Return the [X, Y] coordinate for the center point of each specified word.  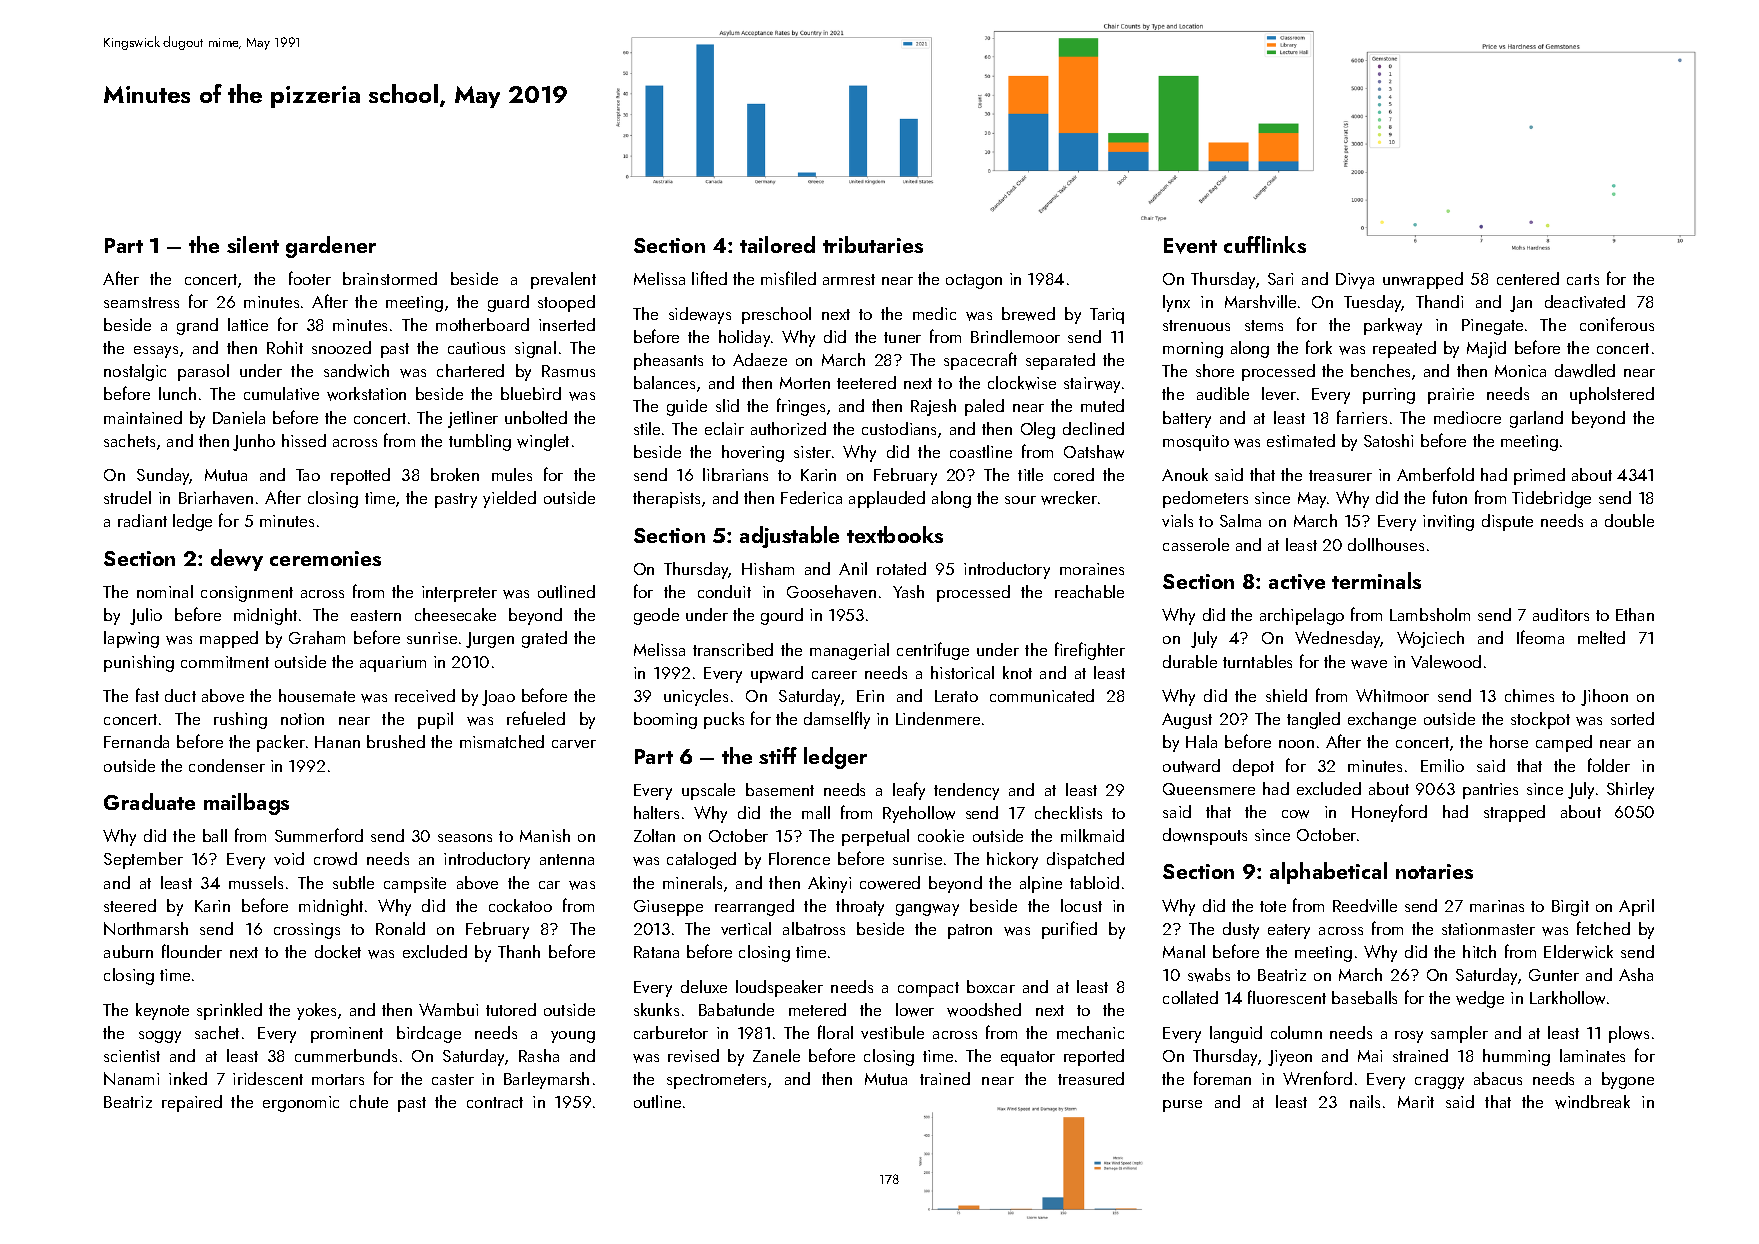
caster [453, 1079]
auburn [128, 951]
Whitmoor [1392, 695]
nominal [165, 591]
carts [1583, 279]
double [1629, 520]
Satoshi [1388, 440]
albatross [814, 928]
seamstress [141, 302]
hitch [1479, 951]
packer [281, 743]
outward [1191, 766]
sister [812, 452]
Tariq [1107, 316]
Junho [254, 442]
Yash [908, 591]
